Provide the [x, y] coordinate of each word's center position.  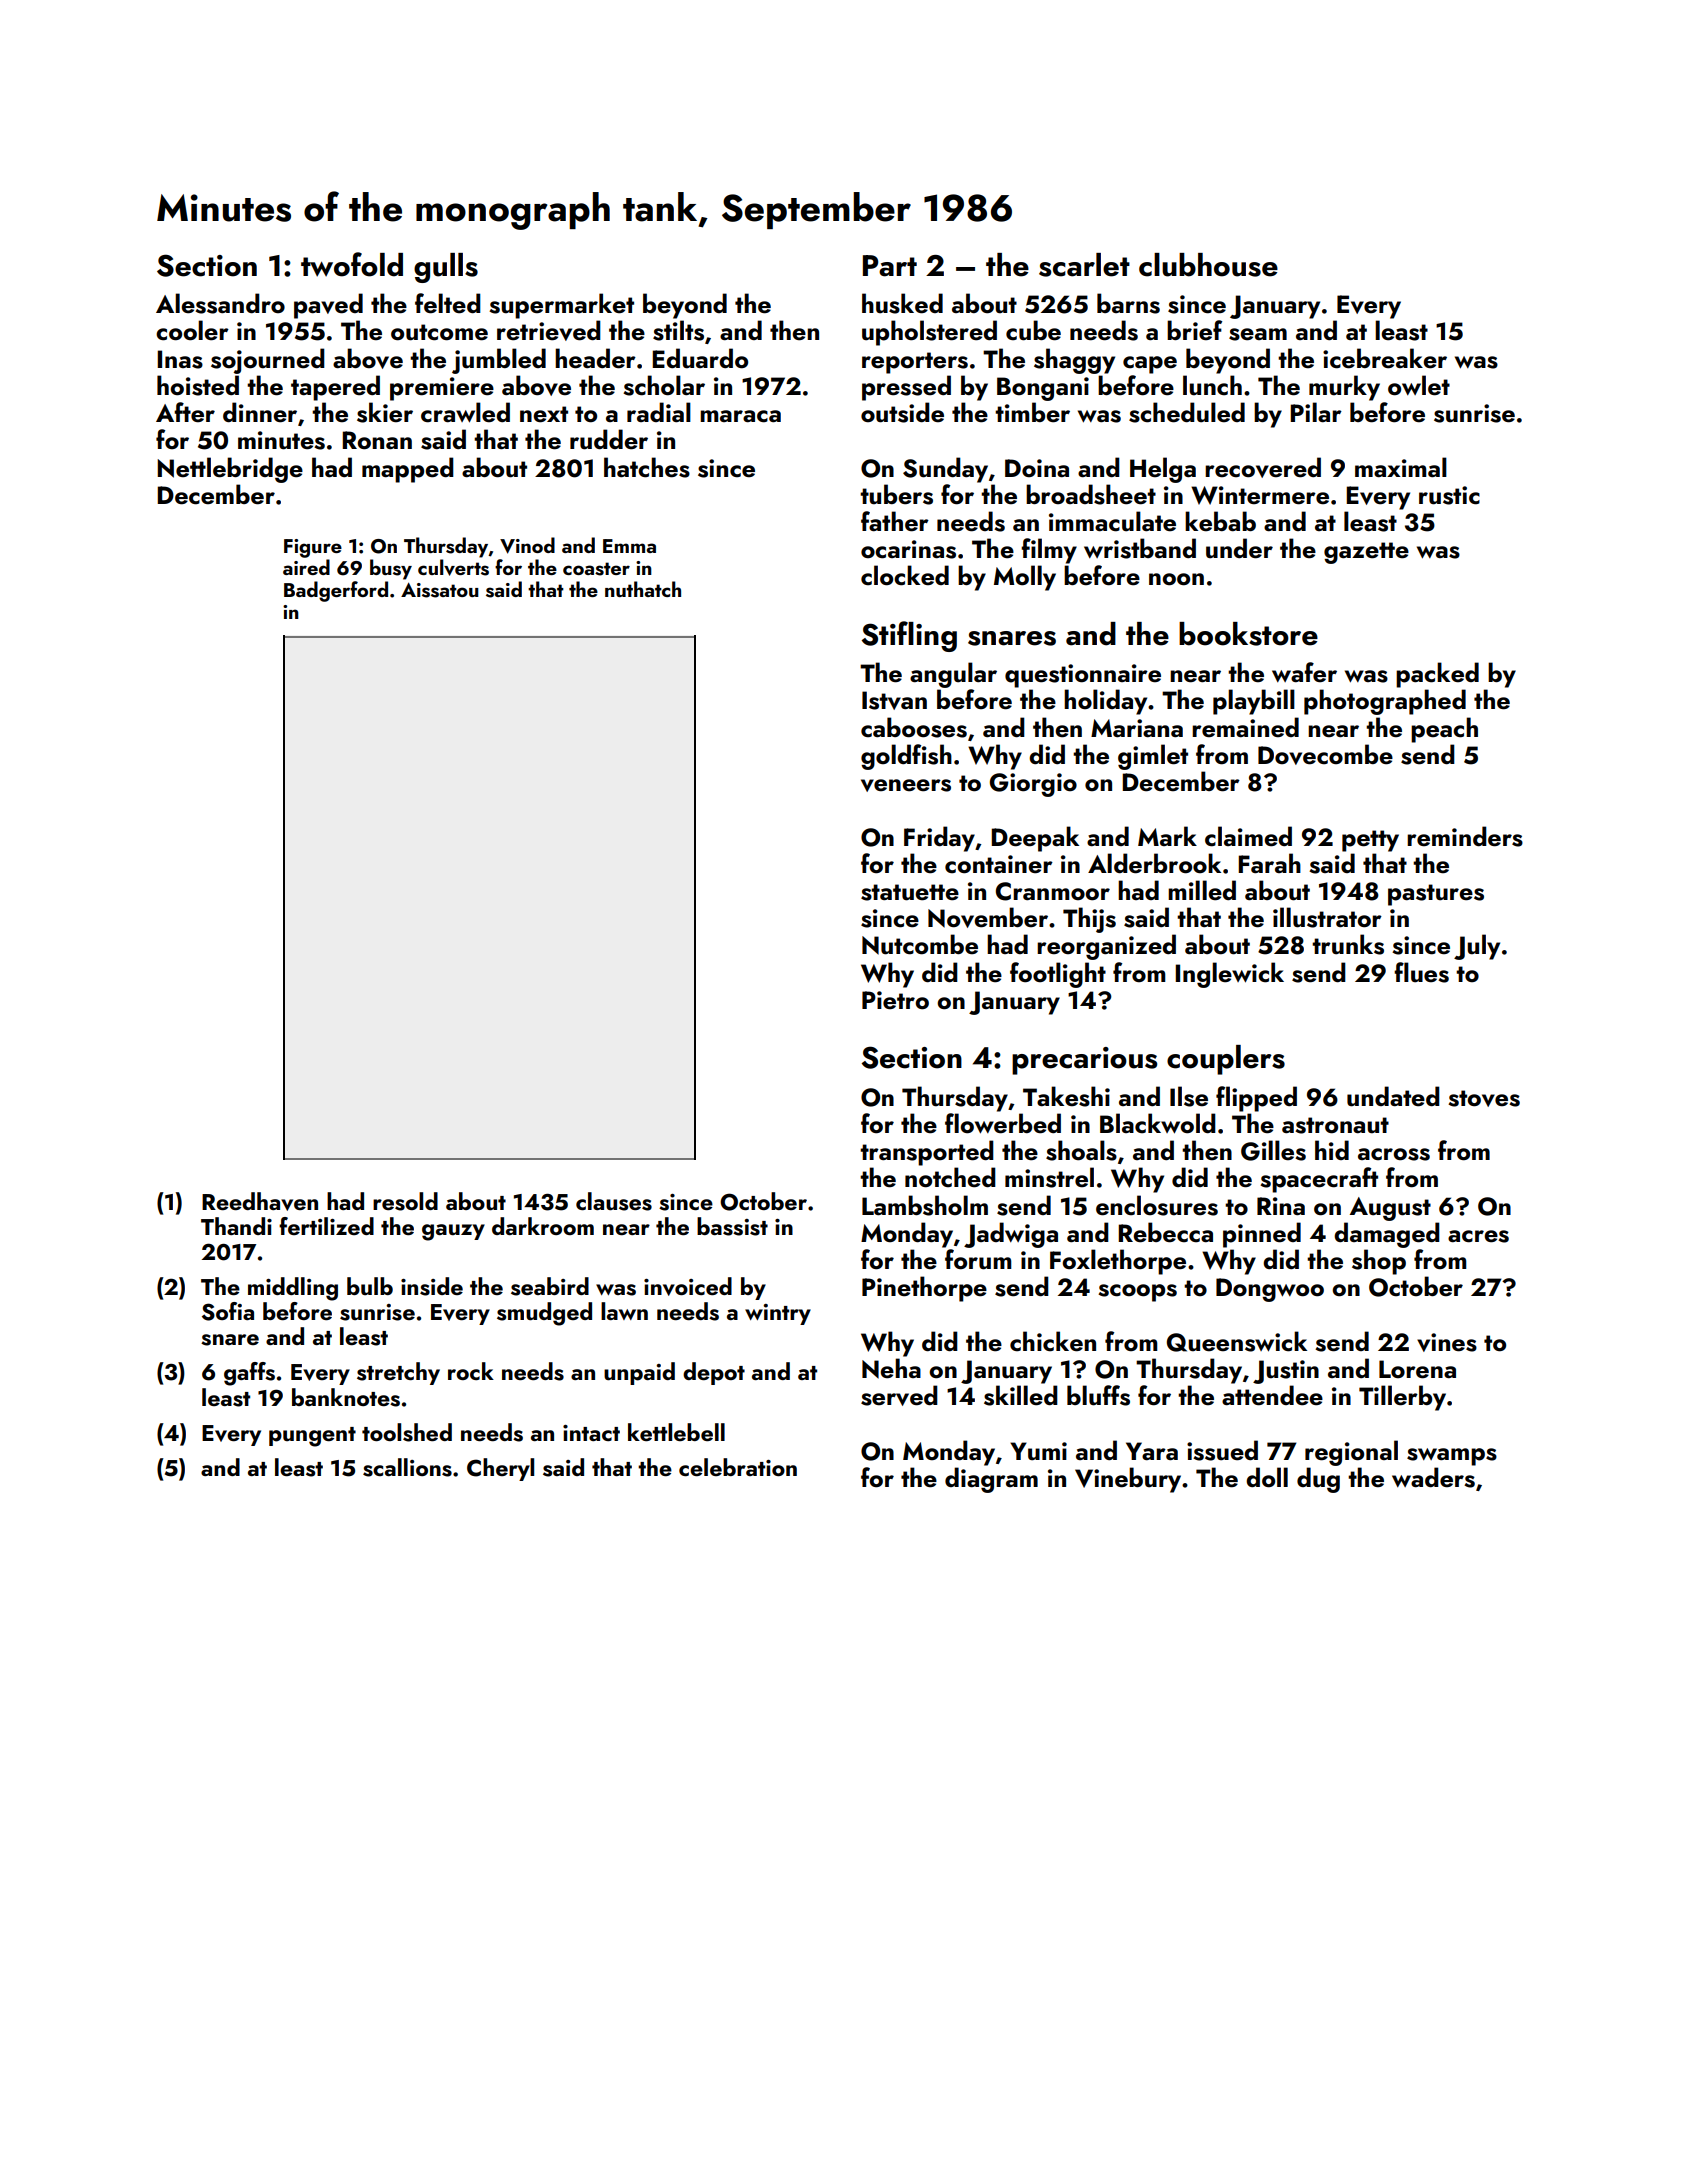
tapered [335, 388]
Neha [891, 1368]
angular [953, 675]
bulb [370, 1286]
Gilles [1273, 1150]
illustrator [1327, 917]
